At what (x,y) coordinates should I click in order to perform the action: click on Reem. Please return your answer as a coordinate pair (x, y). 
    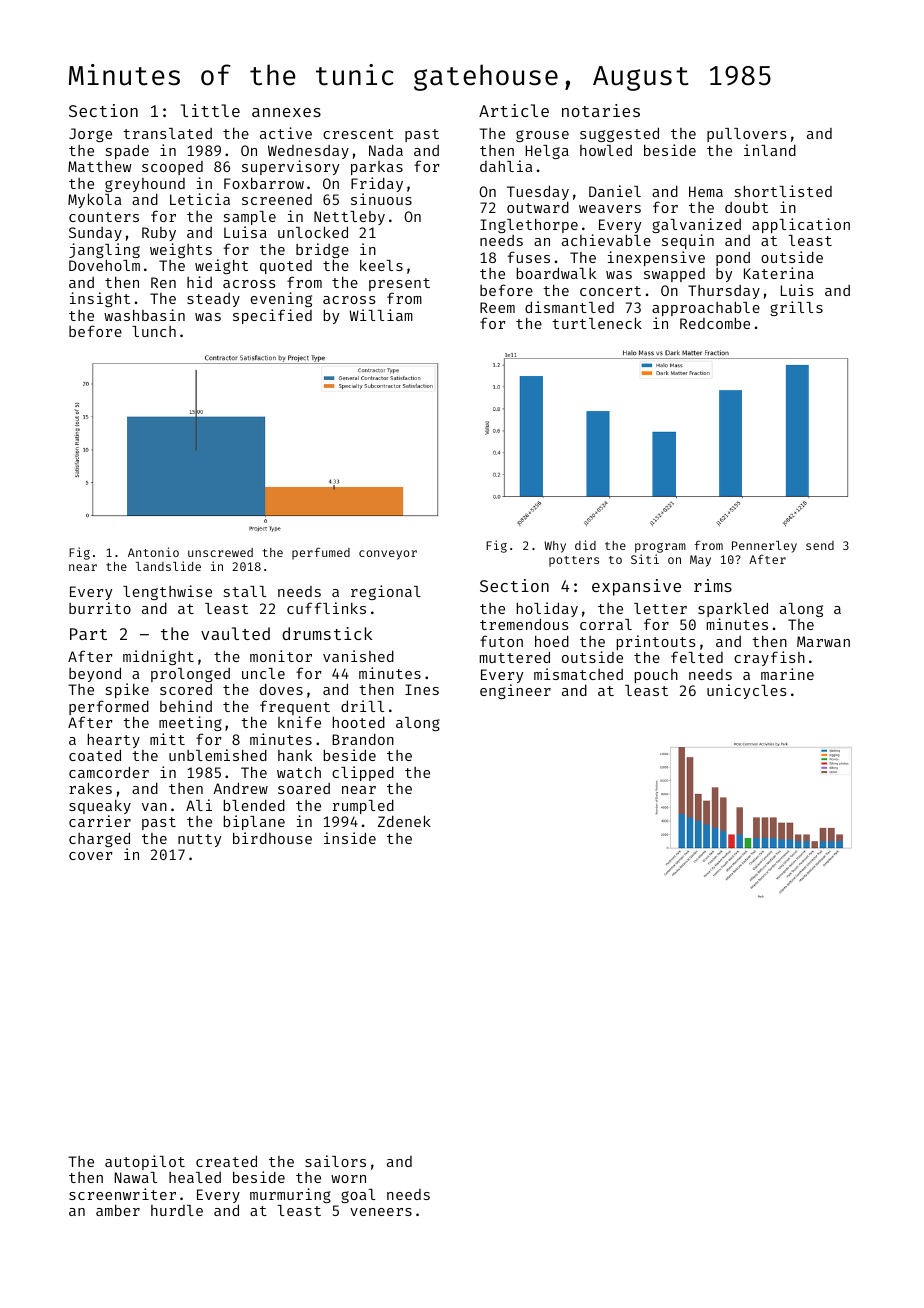
    Looking at the image, I should click on (497, 307).
